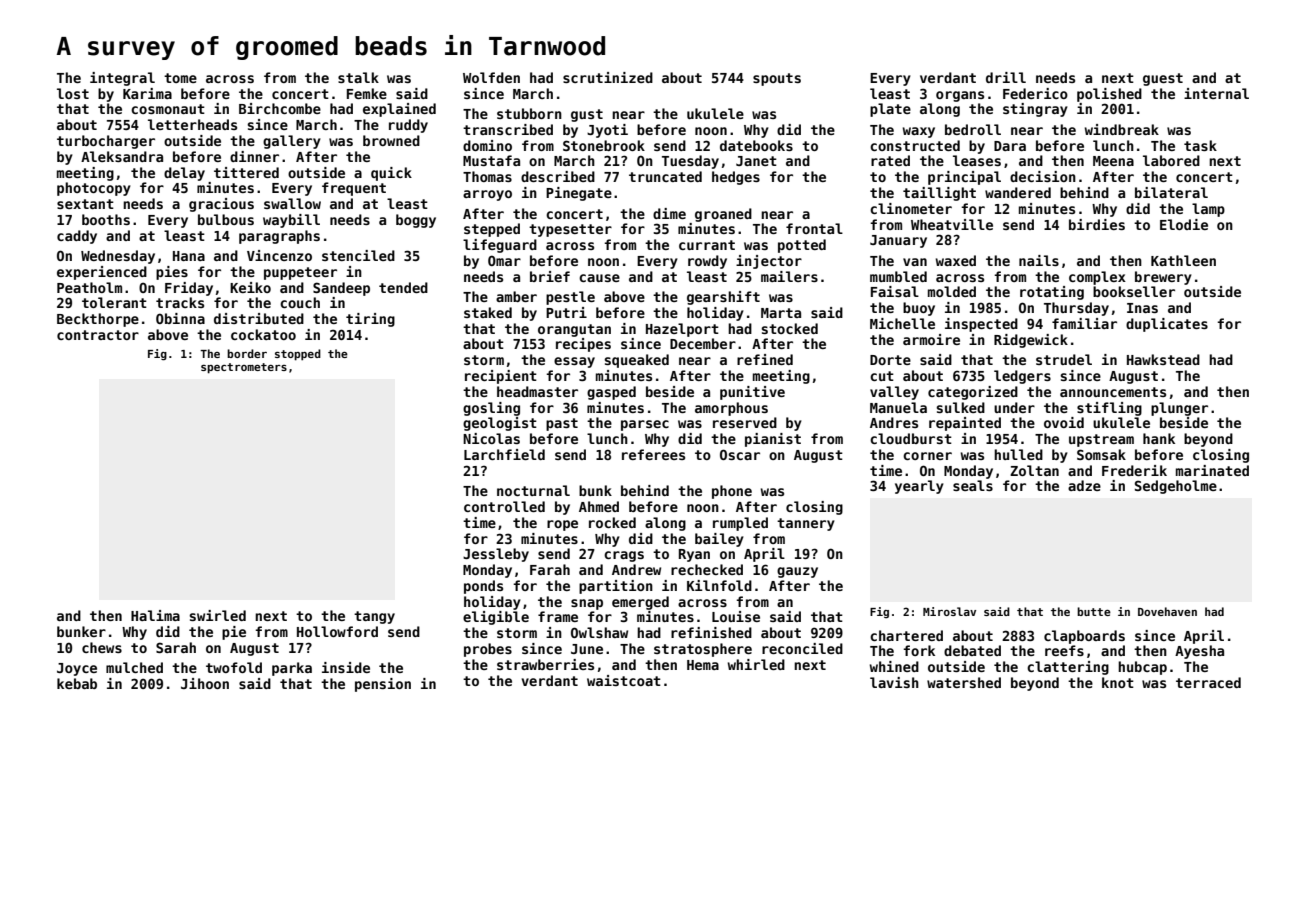 The width and height of the screenshot is (1308, 924). Describe the element at coordinates (155, 615) in the screenshot. I see `Halima` at that location.
